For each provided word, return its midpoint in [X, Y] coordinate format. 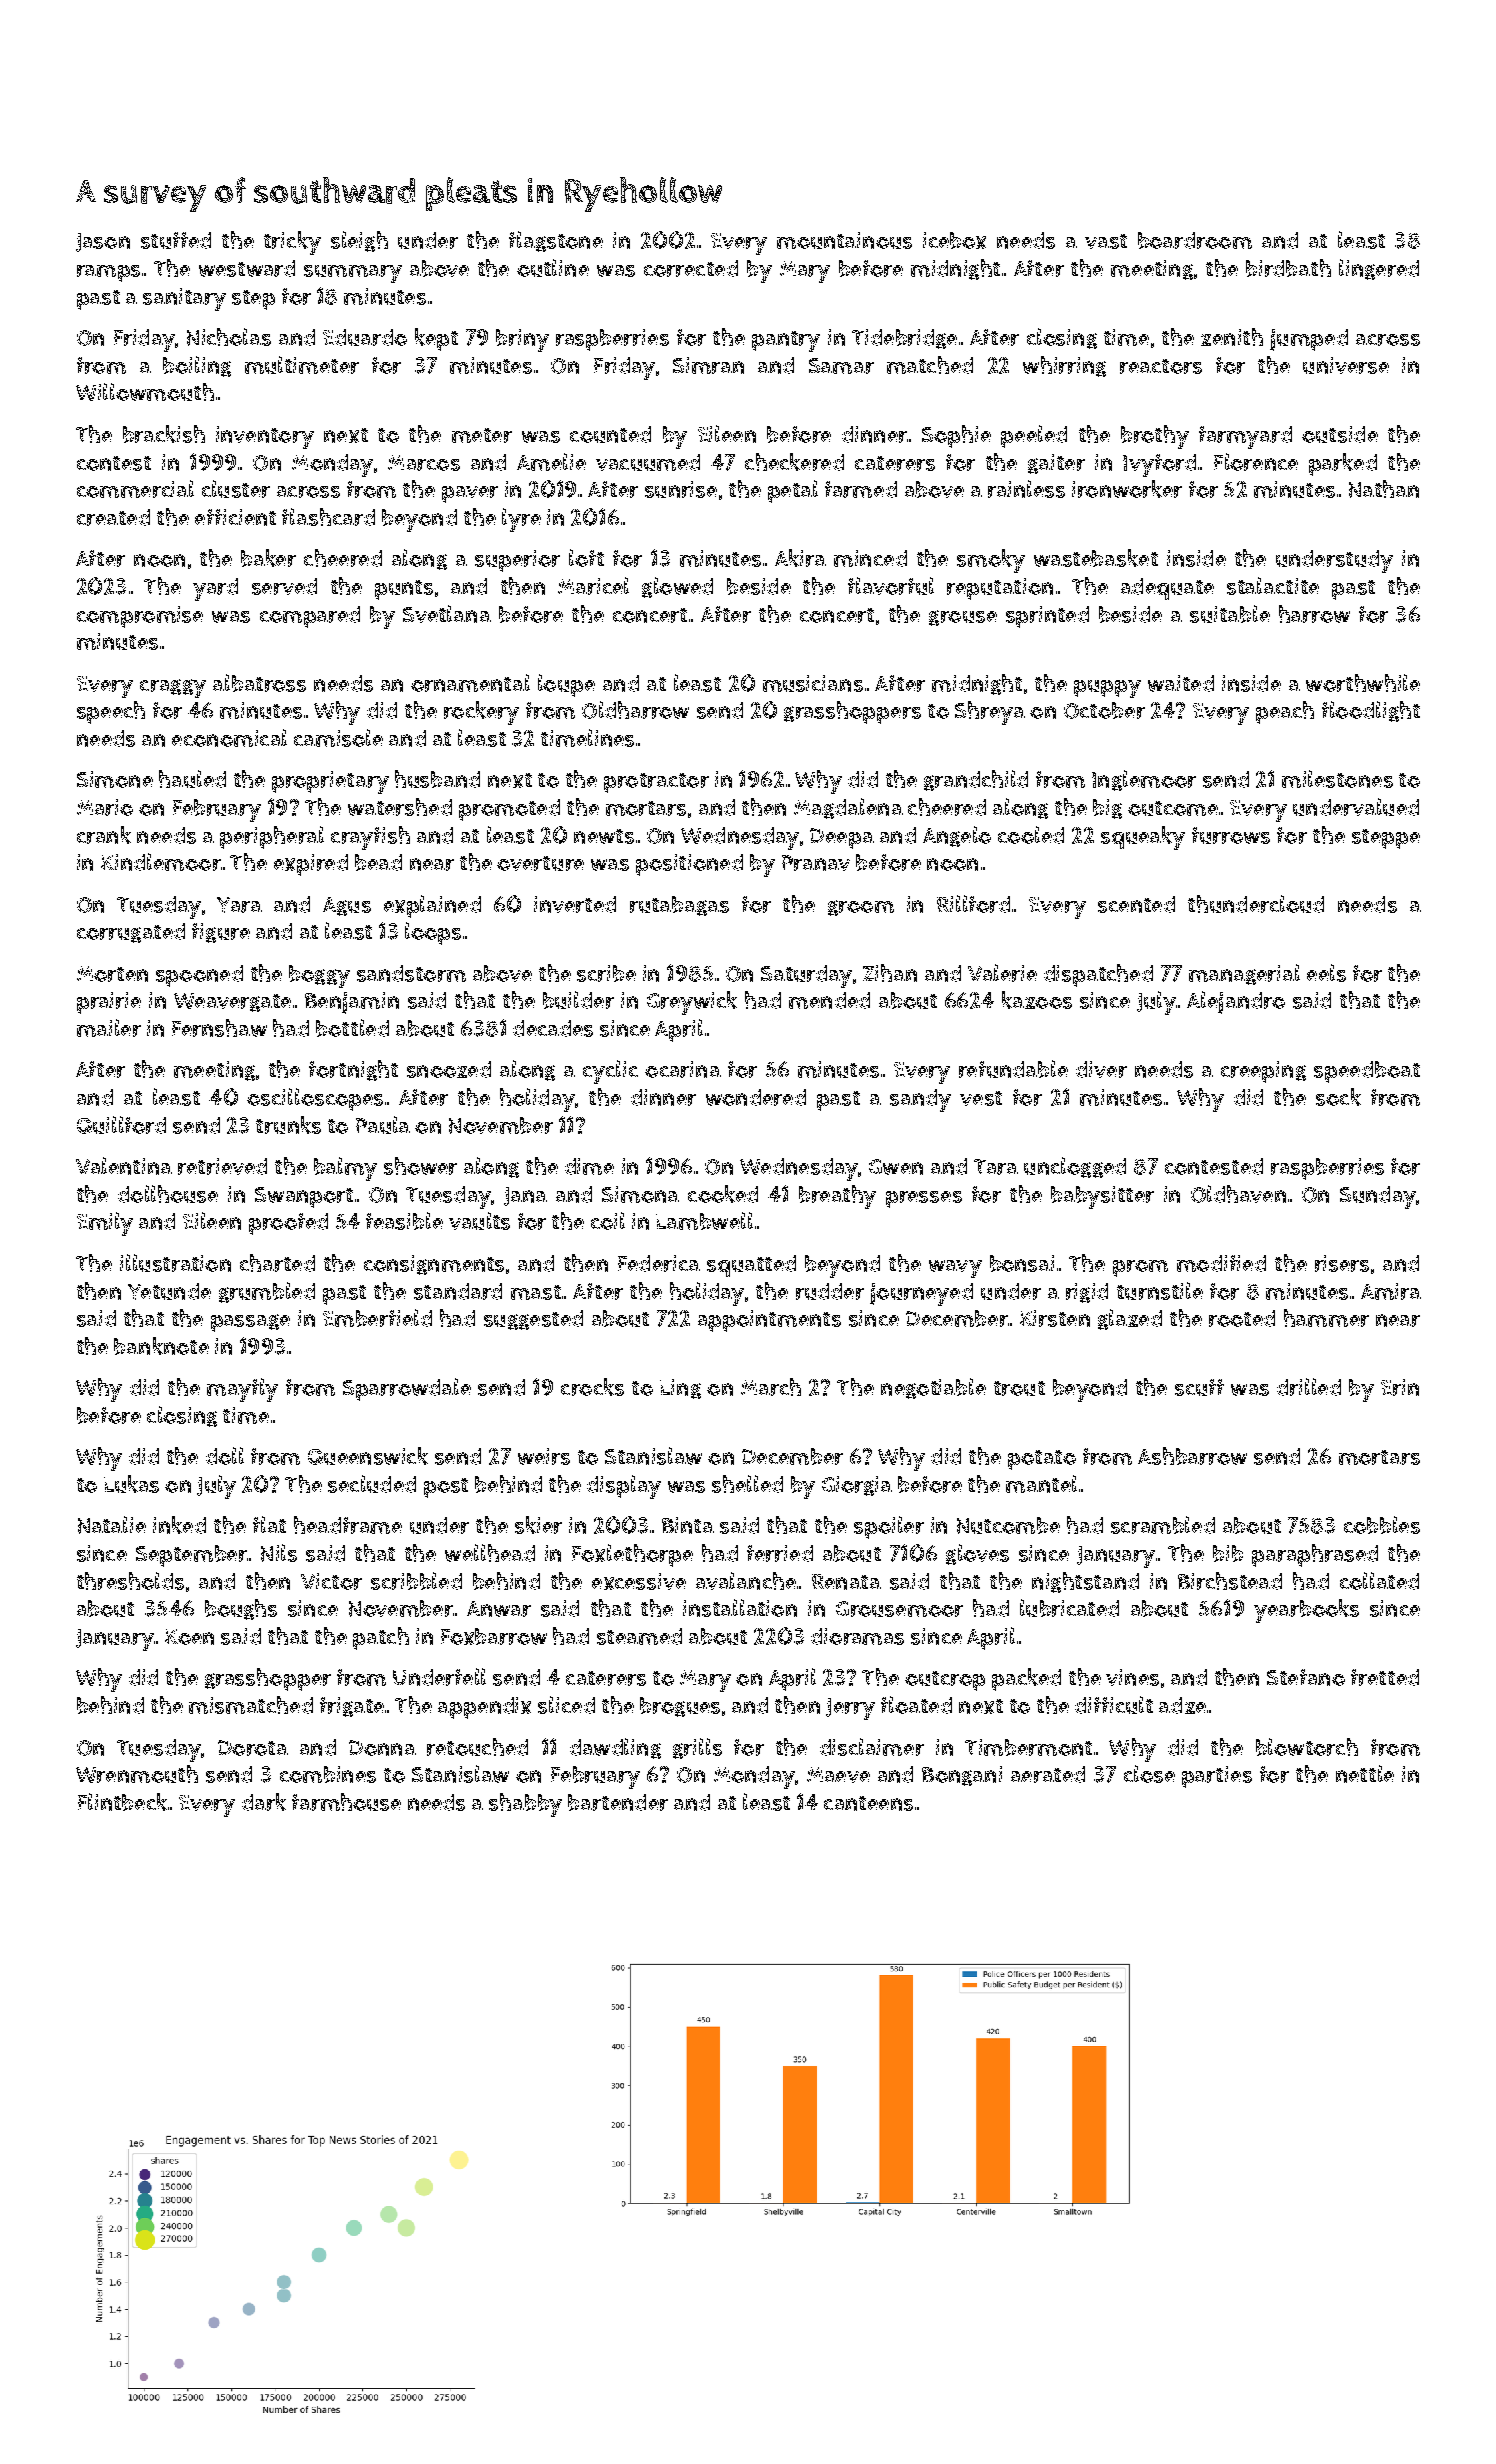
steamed [639, 1636]
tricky [292, 243]
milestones [1337, 779]
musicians [813, 683]
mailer [109, 1028]
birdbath [1288, 268]
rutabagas [679, 906]
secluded [372, 1484]
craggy [173, 688]
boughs [241, 1609]
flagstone [556, 241]
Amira [1391, 1291]
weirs [544, 1456]
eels [1326, 973]
